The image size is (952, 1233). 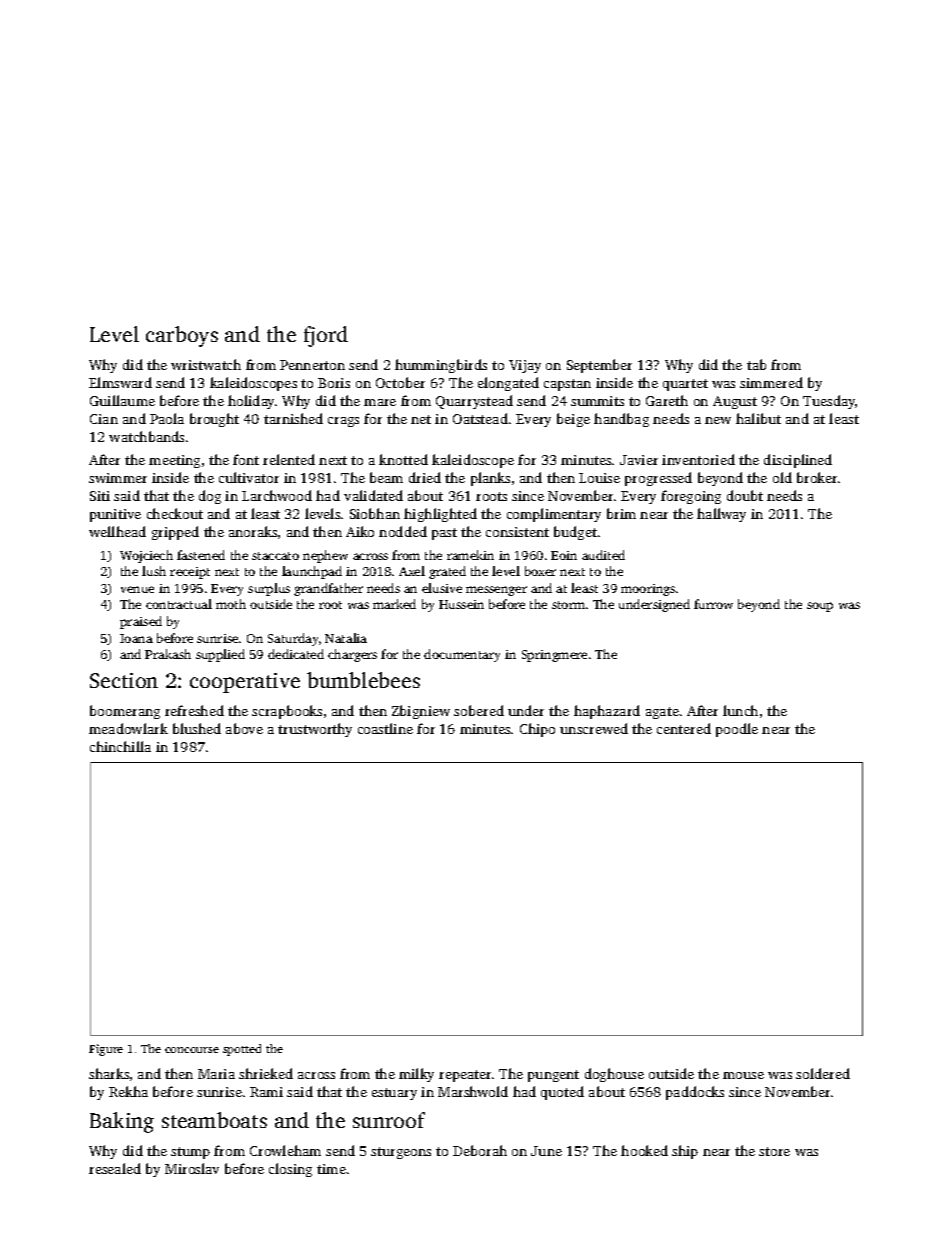 I want to click on stump, so click(x=190, y=1153).
